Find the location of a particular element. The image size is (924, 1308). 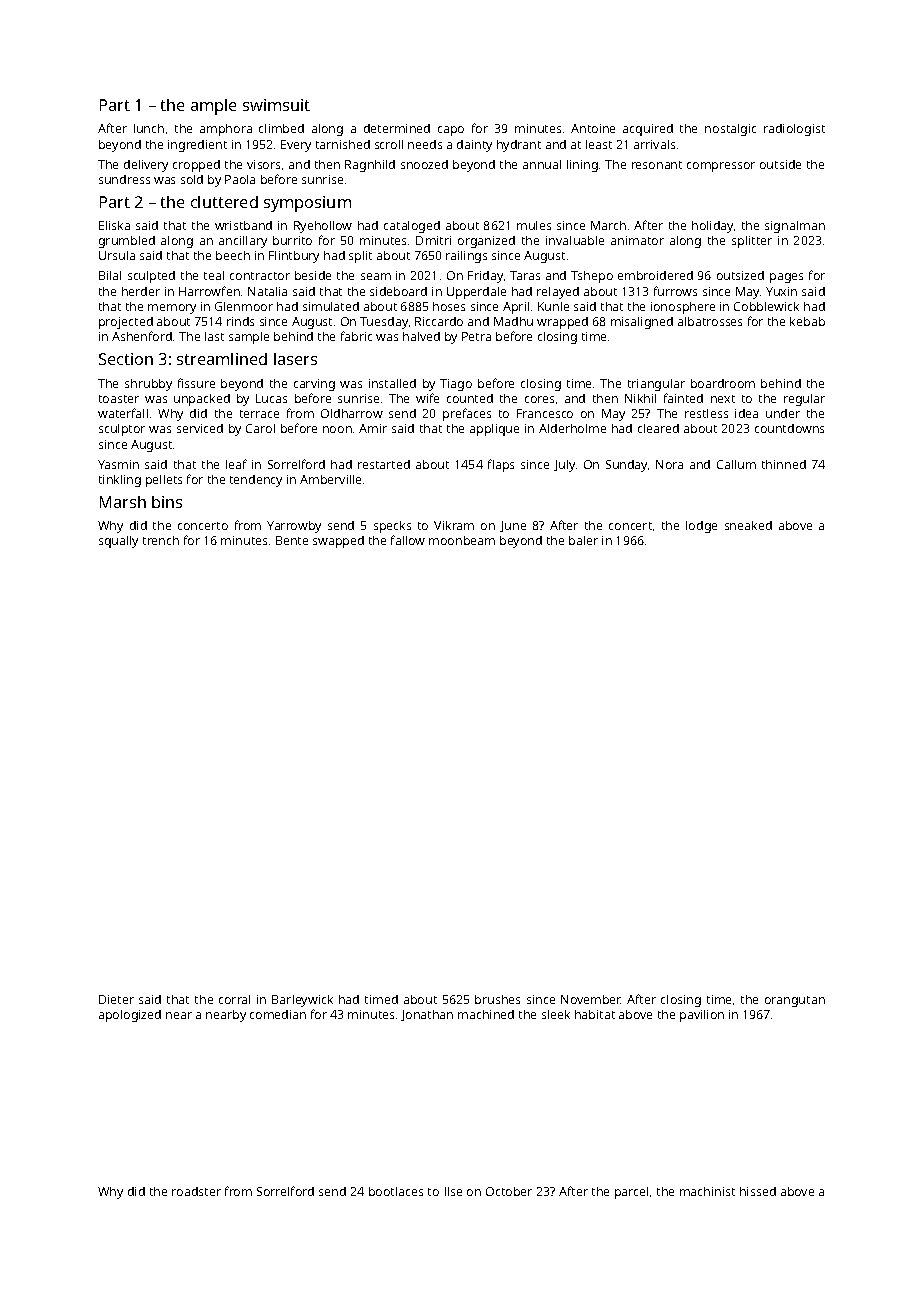

hydrant is located at coordinates (519, 146).
